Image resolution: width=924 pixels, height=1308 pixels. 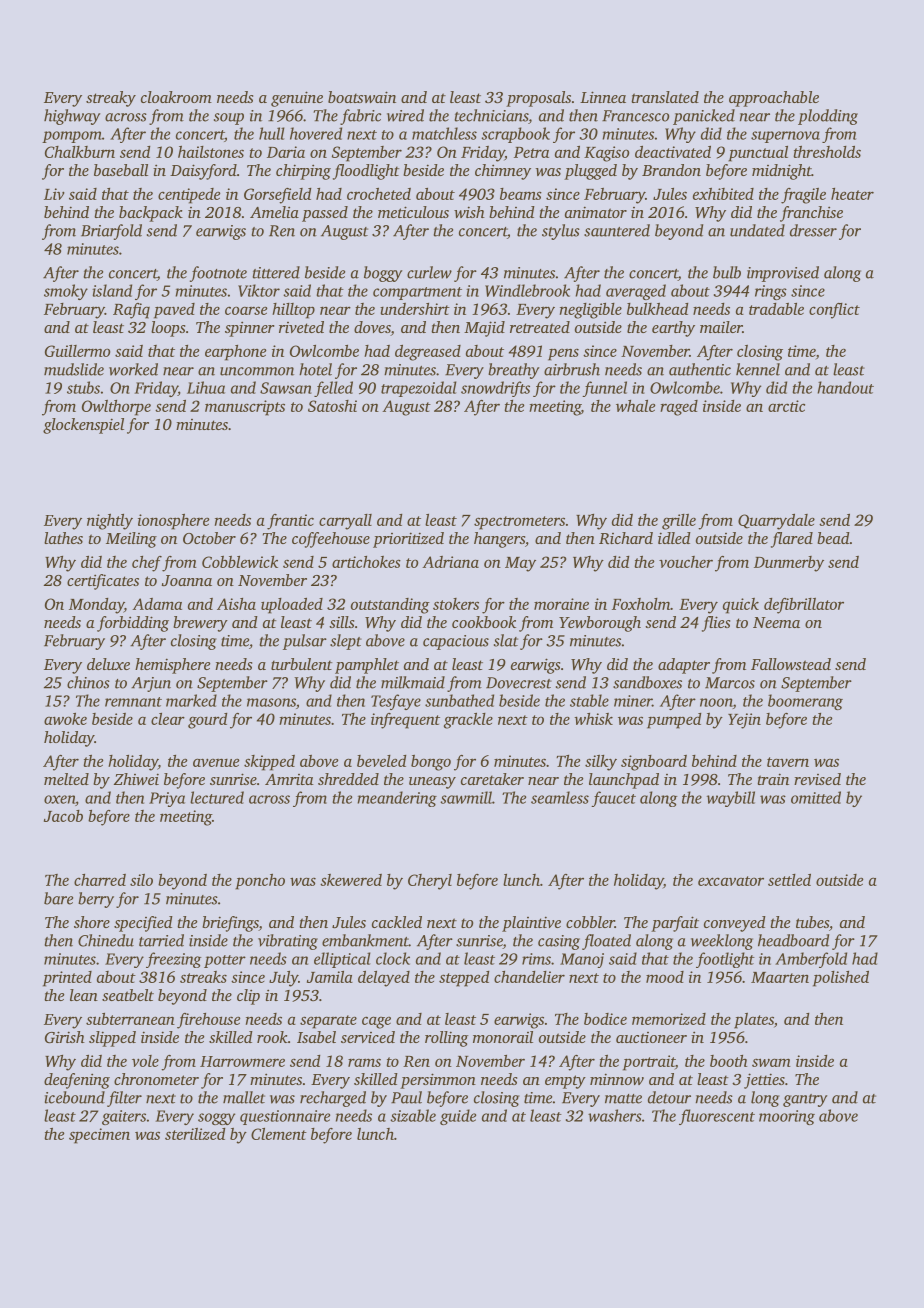 What do you see at coordinates (805, 1100) in the page?
I see `gantry` at bounding box center [805, 1100].
